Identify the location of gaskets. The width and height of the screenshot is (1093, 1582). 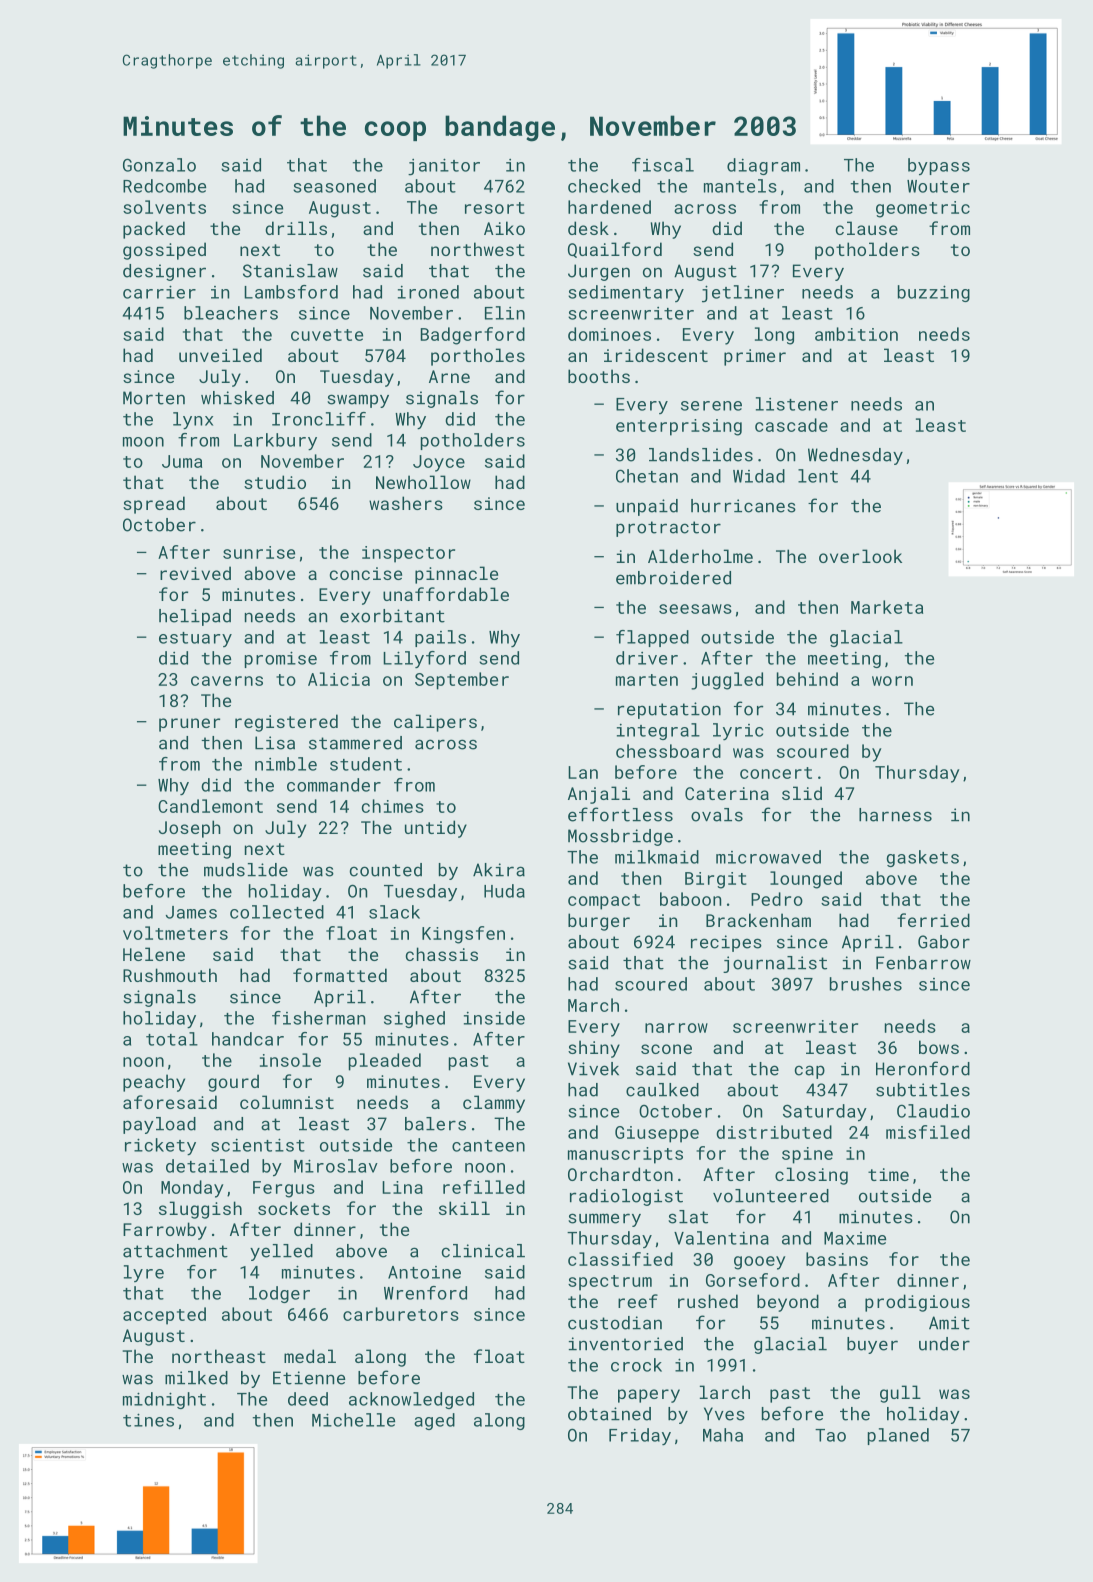
(923, 858).
